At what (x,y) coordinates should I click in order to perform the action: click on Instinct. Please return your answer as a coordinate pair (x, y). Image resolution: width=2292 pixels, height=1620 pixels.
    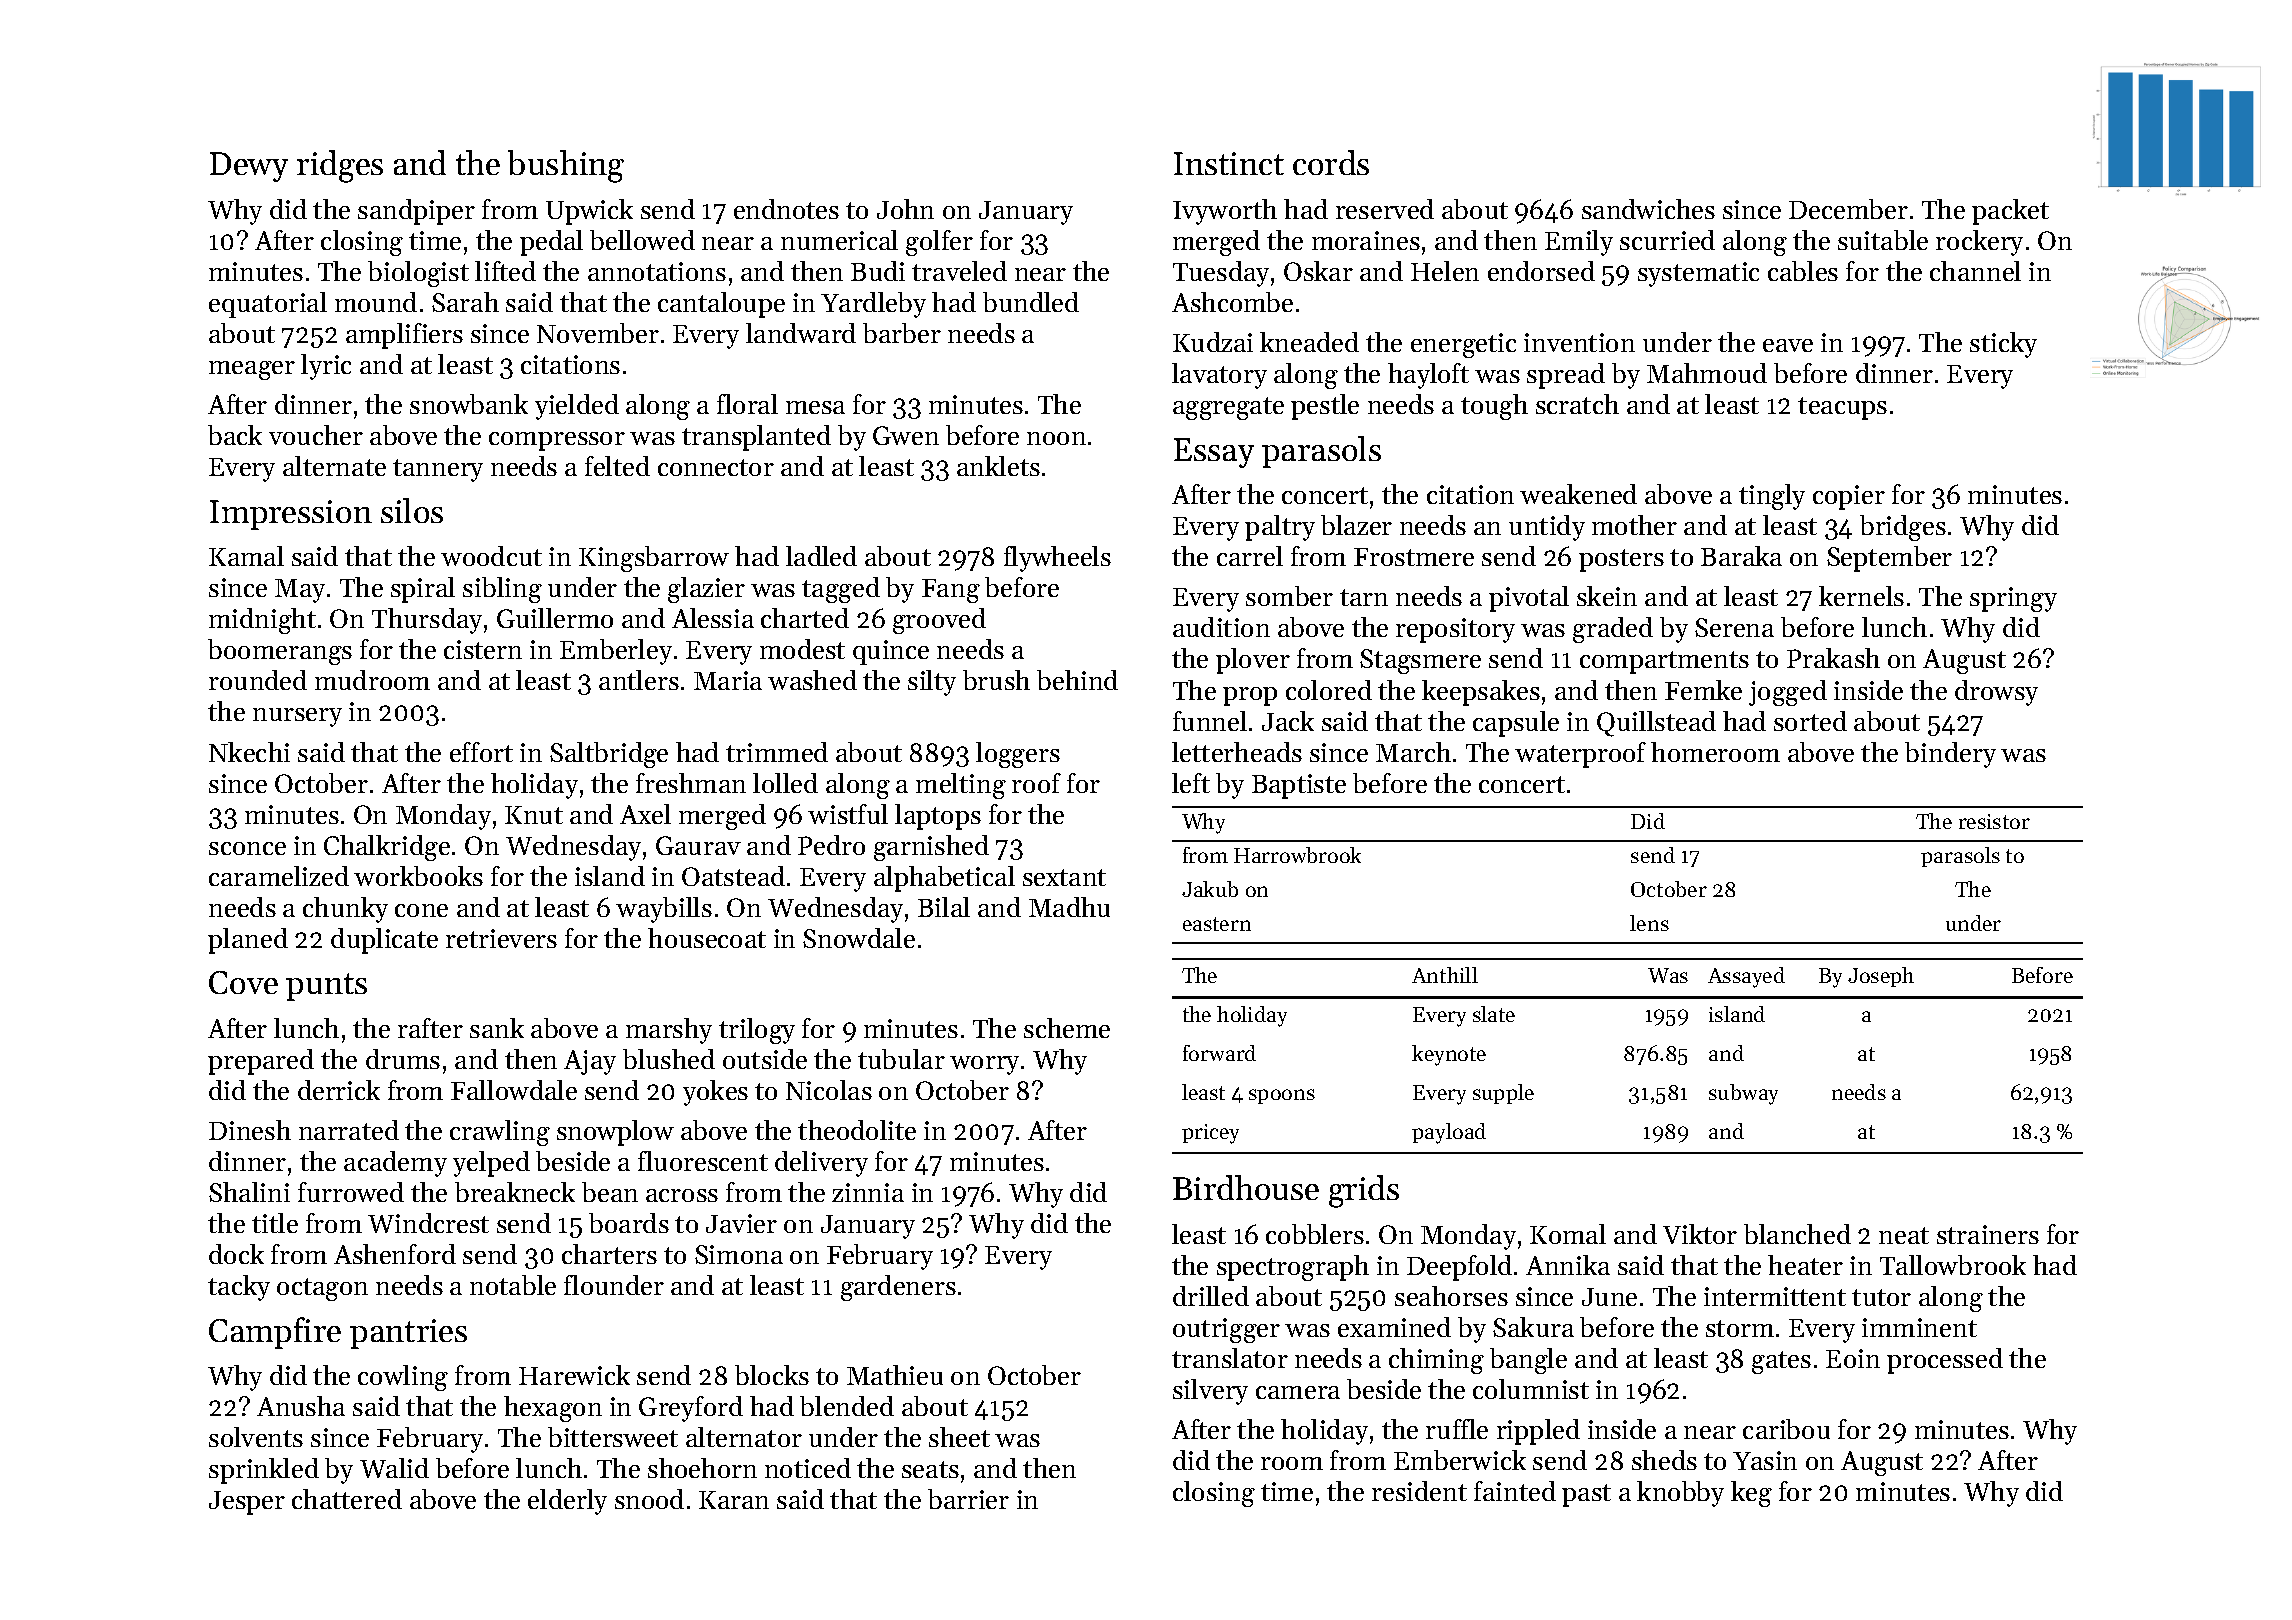
    Looking at the image, I should click on (1229, 163).
